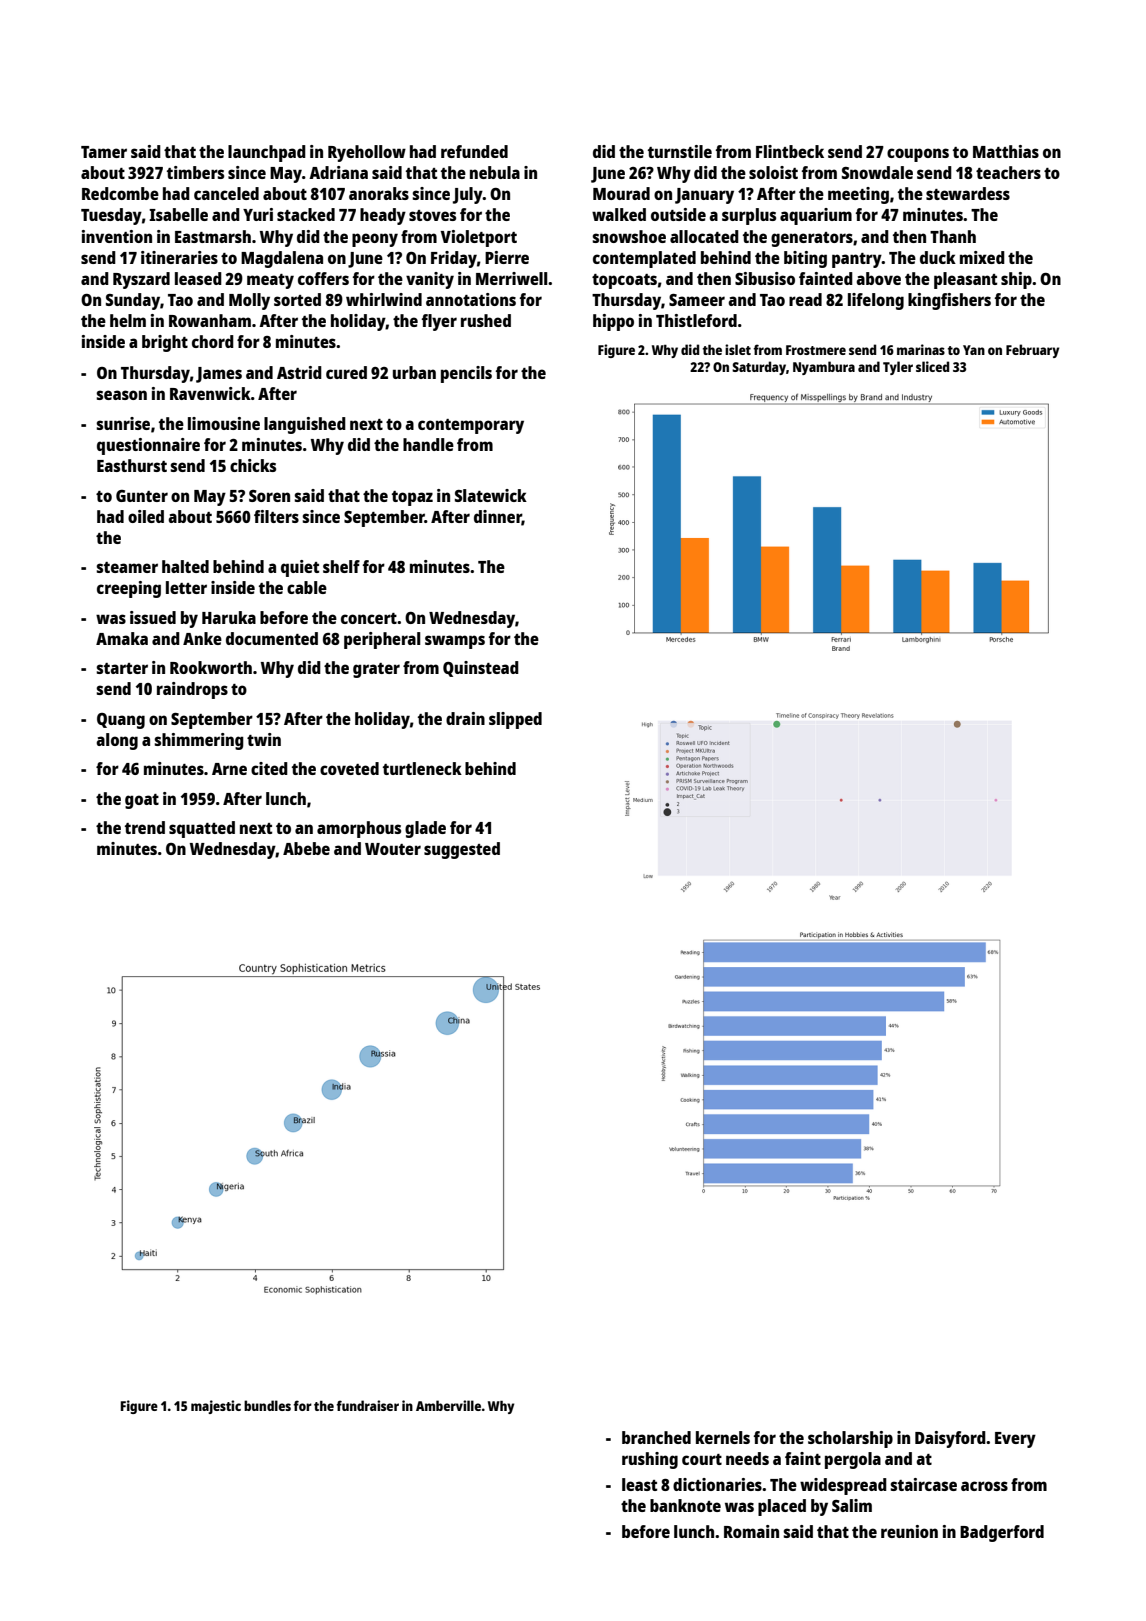 The image size is (1146, 1621). What do you see at coordinates (932, 366) in the screenshot?
I see `sliced` at bounding box center [932, 366].
